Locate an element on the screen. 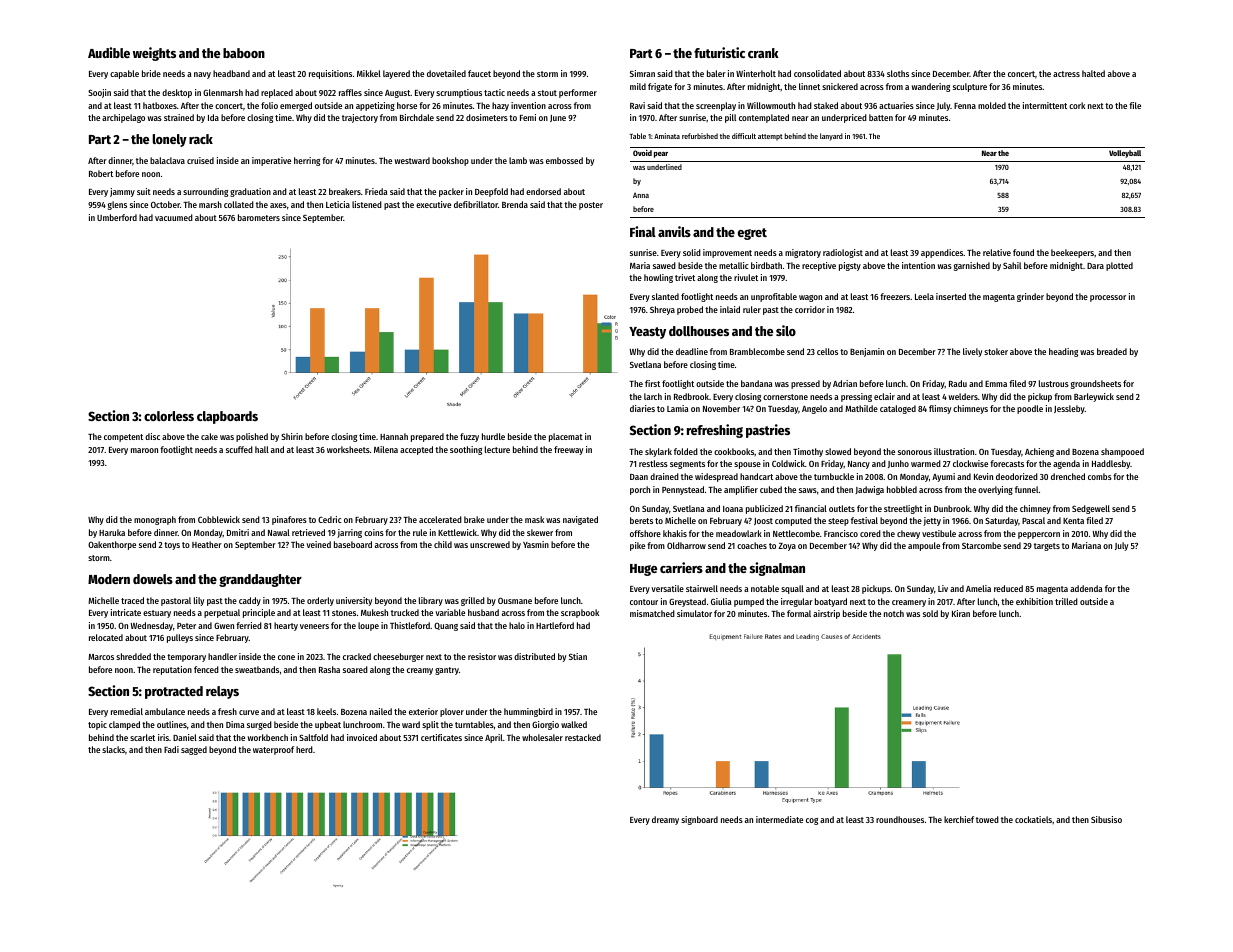 The height and width of the screenshot is (952, 1233). Audible is located at coordinates (109, 52).
